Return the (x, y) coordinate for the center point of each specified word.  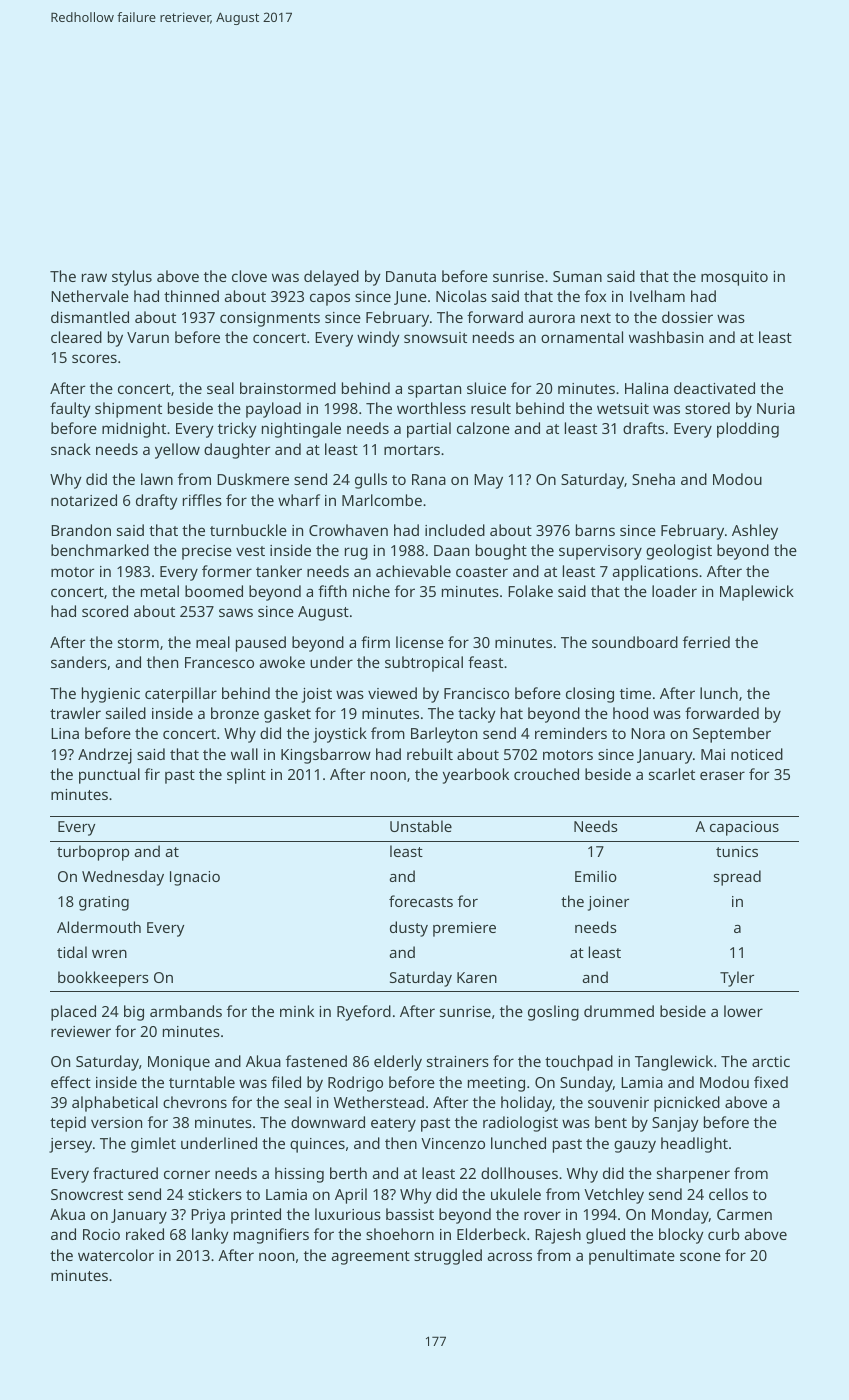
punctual (109, 776)
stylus (132, 278)
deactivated (714, 388)
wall (244, 754)
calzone (483, 428)
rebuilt (430, 754)
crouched (546, 774)
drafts (643, 428)
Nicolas (461, 296)
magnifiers (271, 1236)
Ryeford (364, 1013)
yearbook (476, 776)
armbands (186, 1011)
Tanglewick (674, 1063)
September (732, 735)
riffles (202, 500)
